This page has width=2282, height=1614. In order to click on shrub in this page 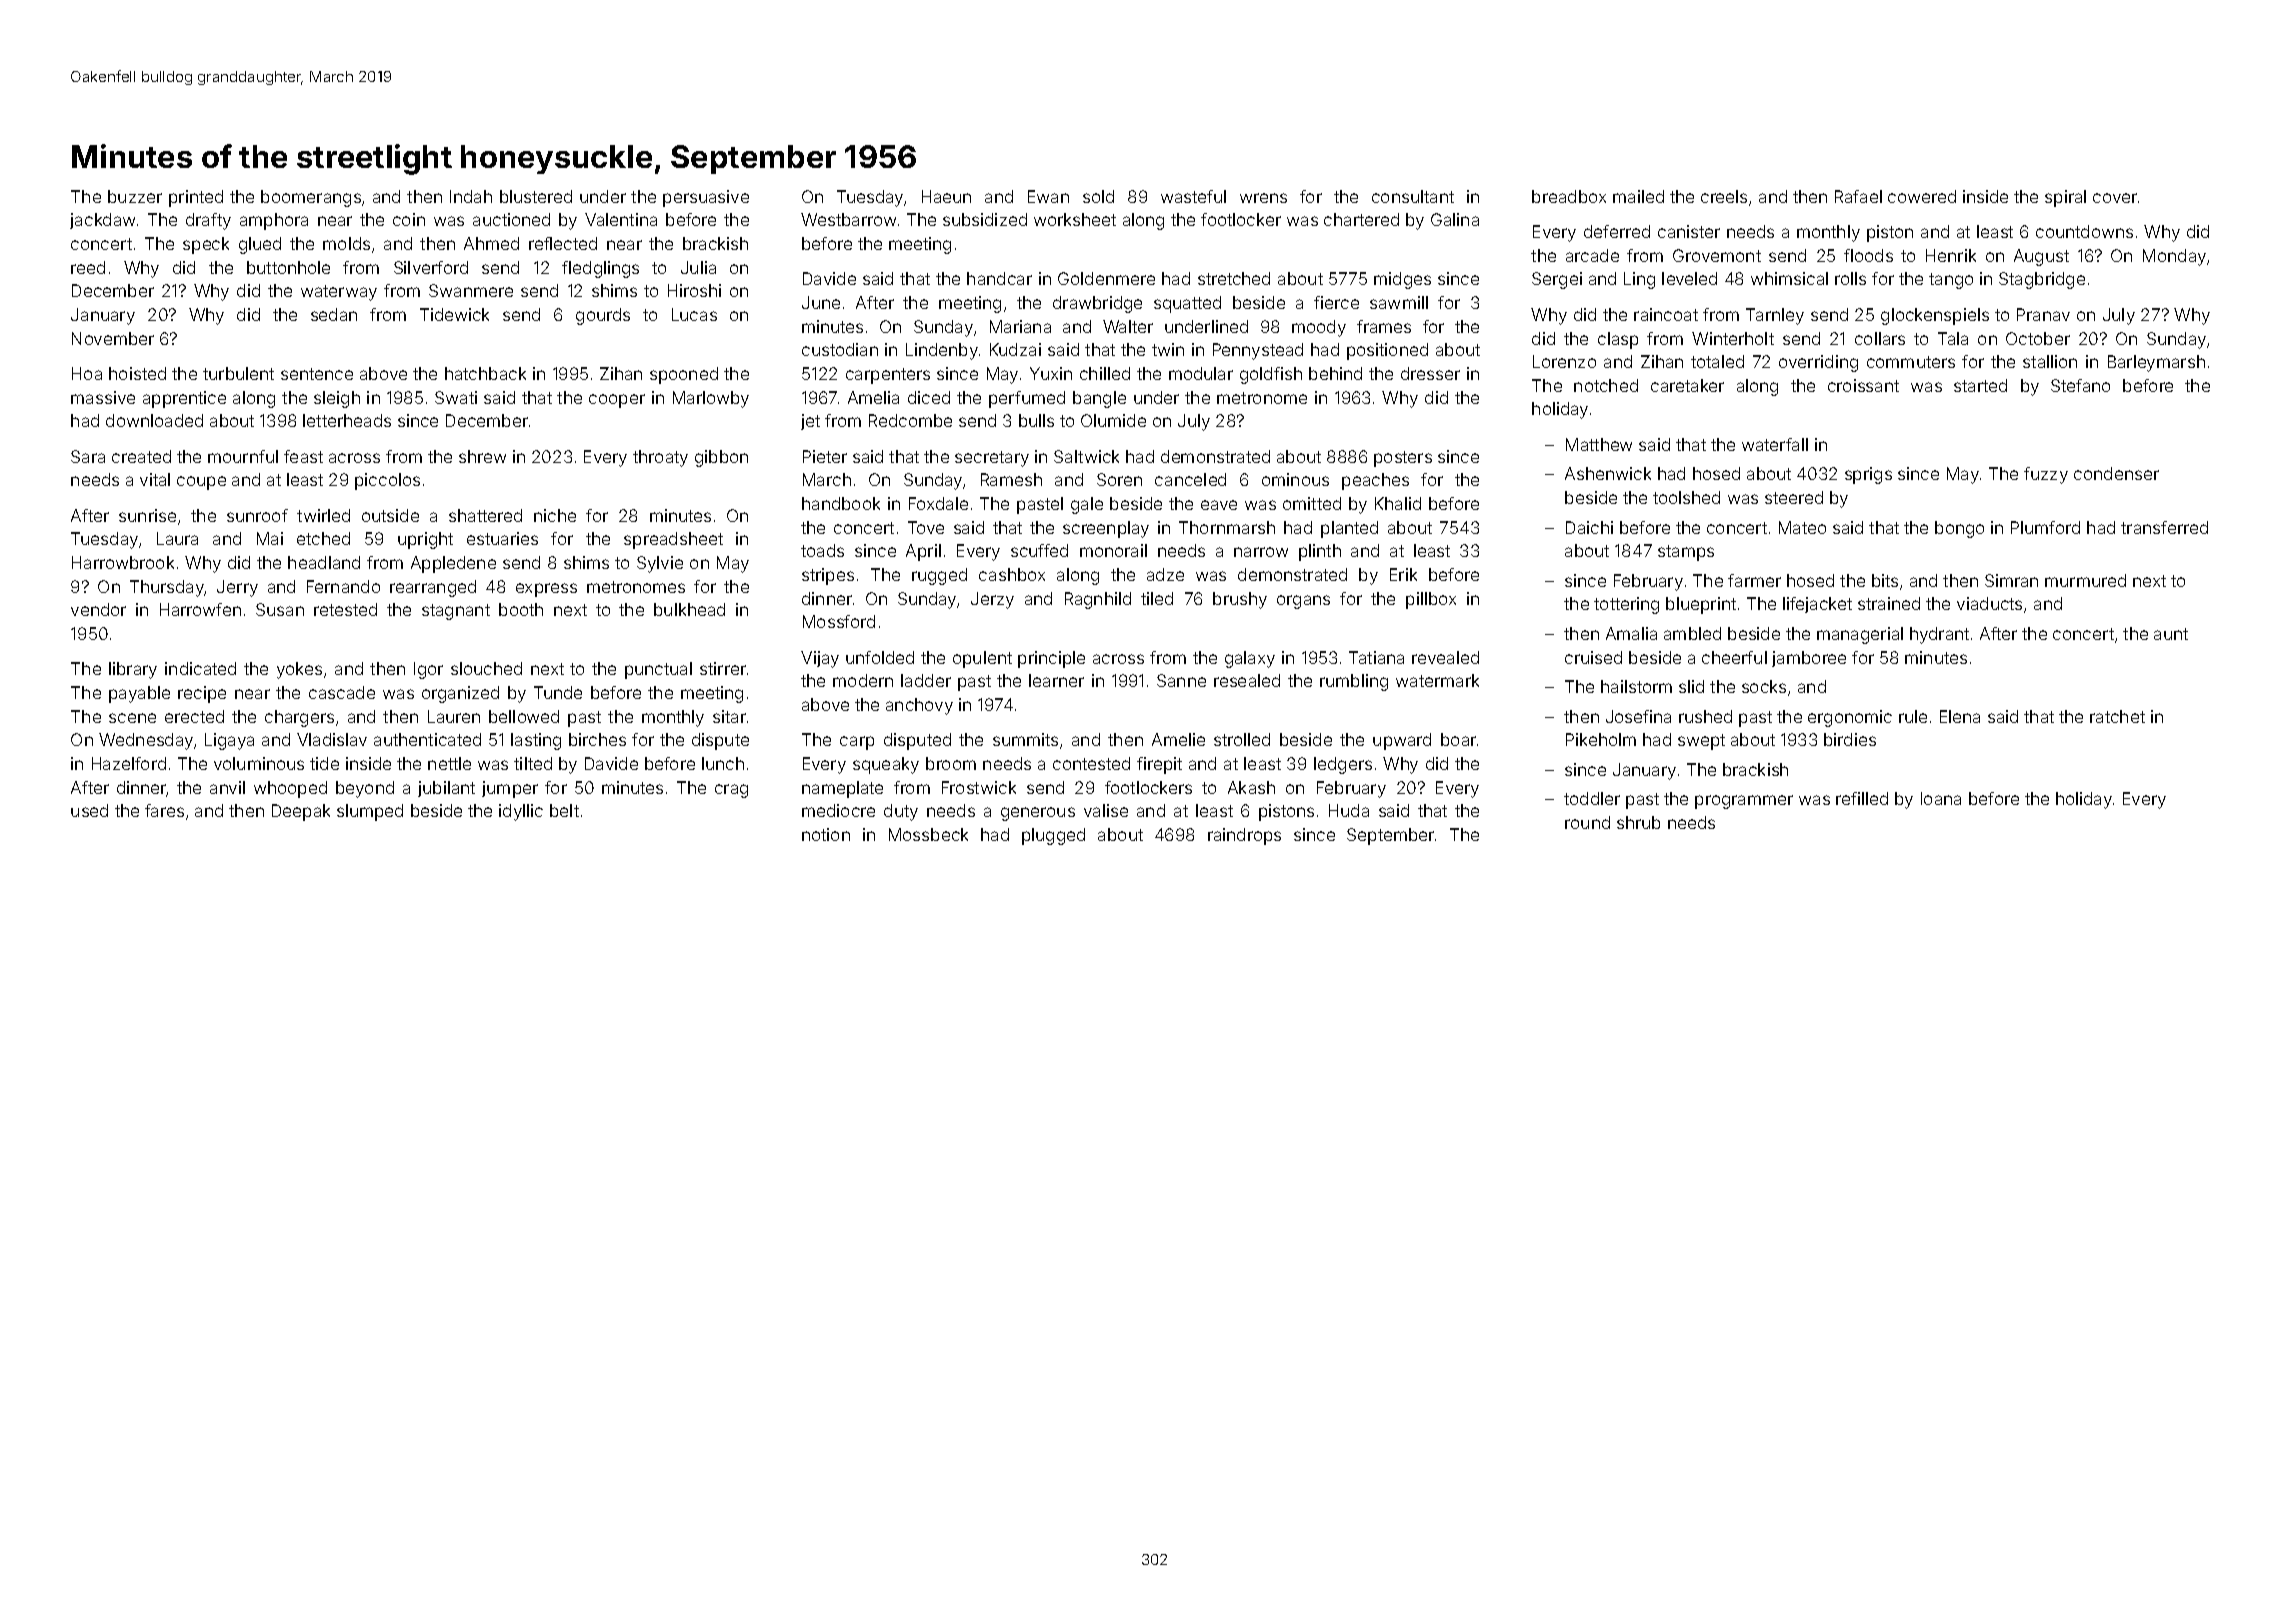, I will do `click(1638, 822)`.
